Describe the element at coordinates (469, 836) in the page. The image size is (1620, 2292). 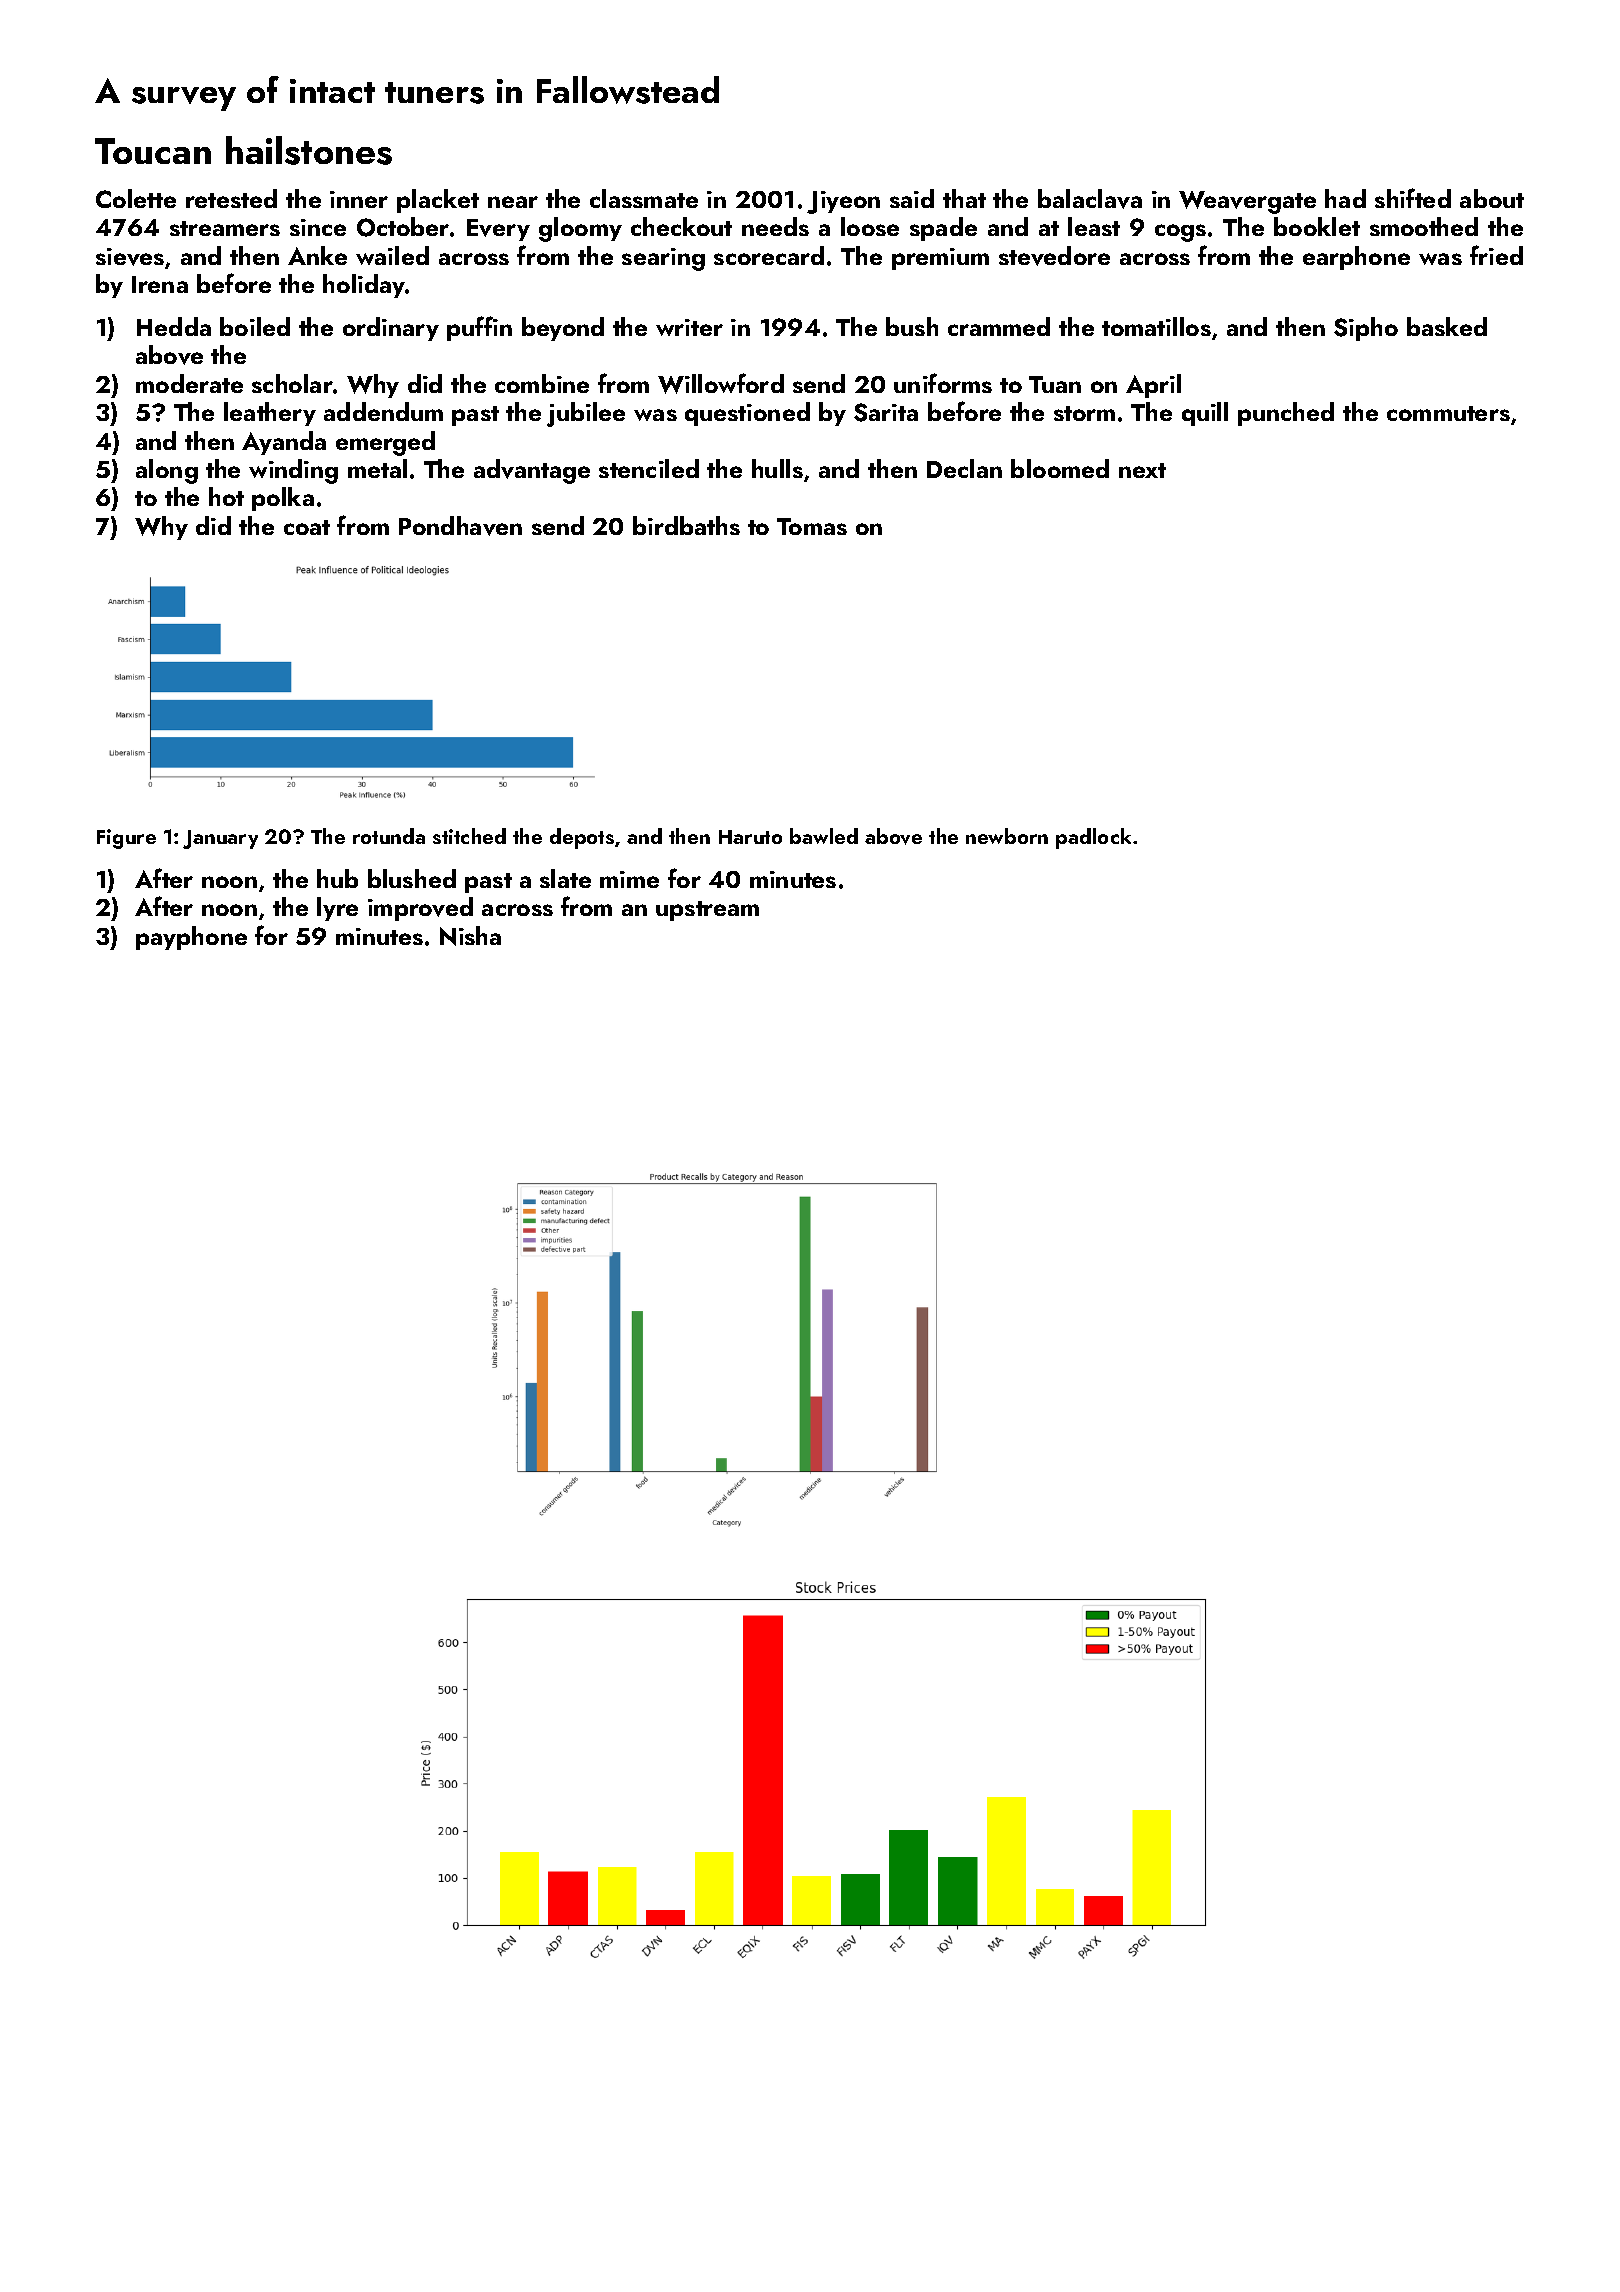
I see `stitched` at that location.
